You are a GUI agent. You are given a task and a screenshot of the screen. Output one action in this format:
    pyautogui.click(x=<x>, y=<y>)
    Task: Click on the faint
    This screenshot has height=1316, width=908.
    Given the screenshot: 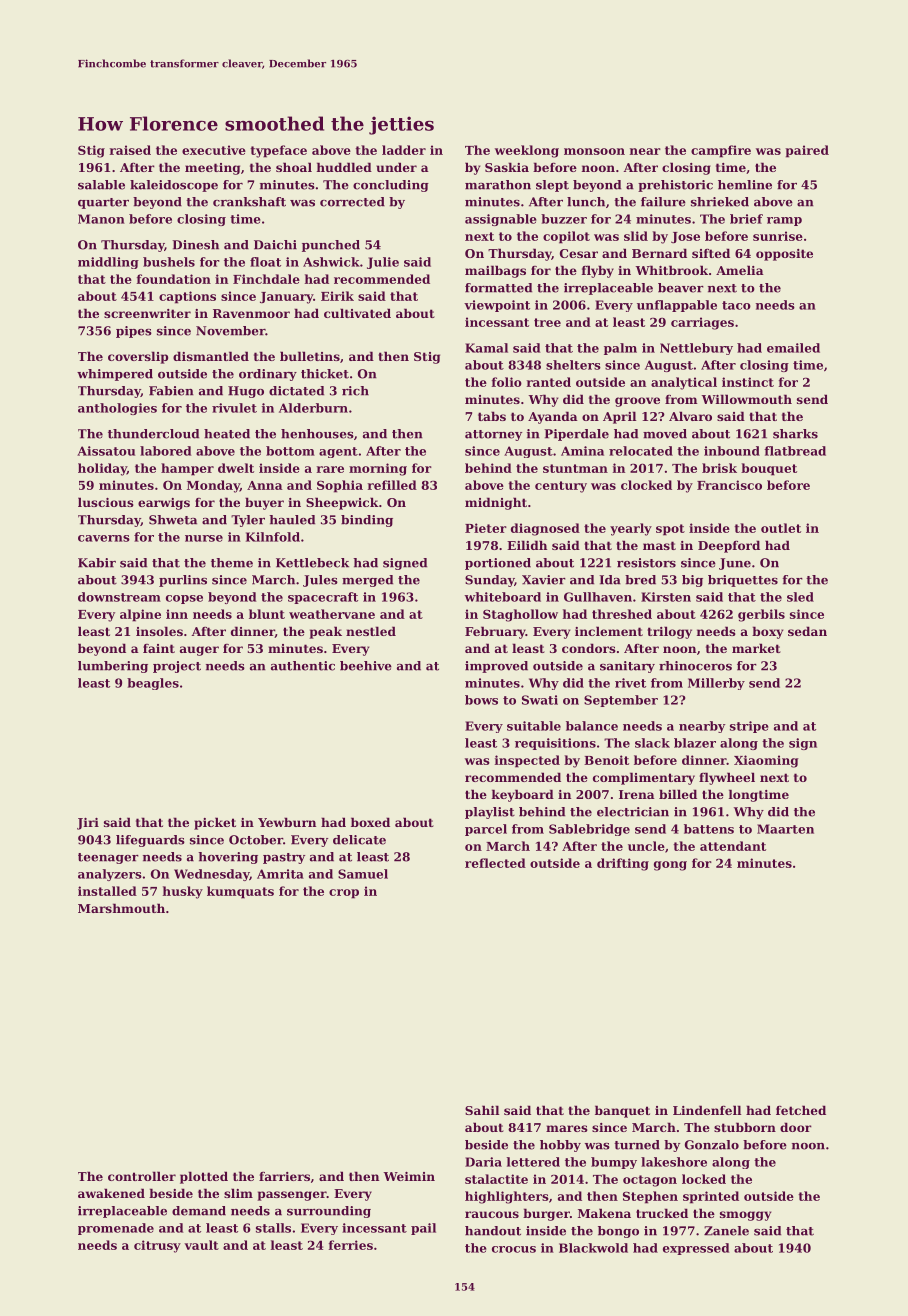 What is the action you would take?
    pyautogui.click(x=159, y=648)
